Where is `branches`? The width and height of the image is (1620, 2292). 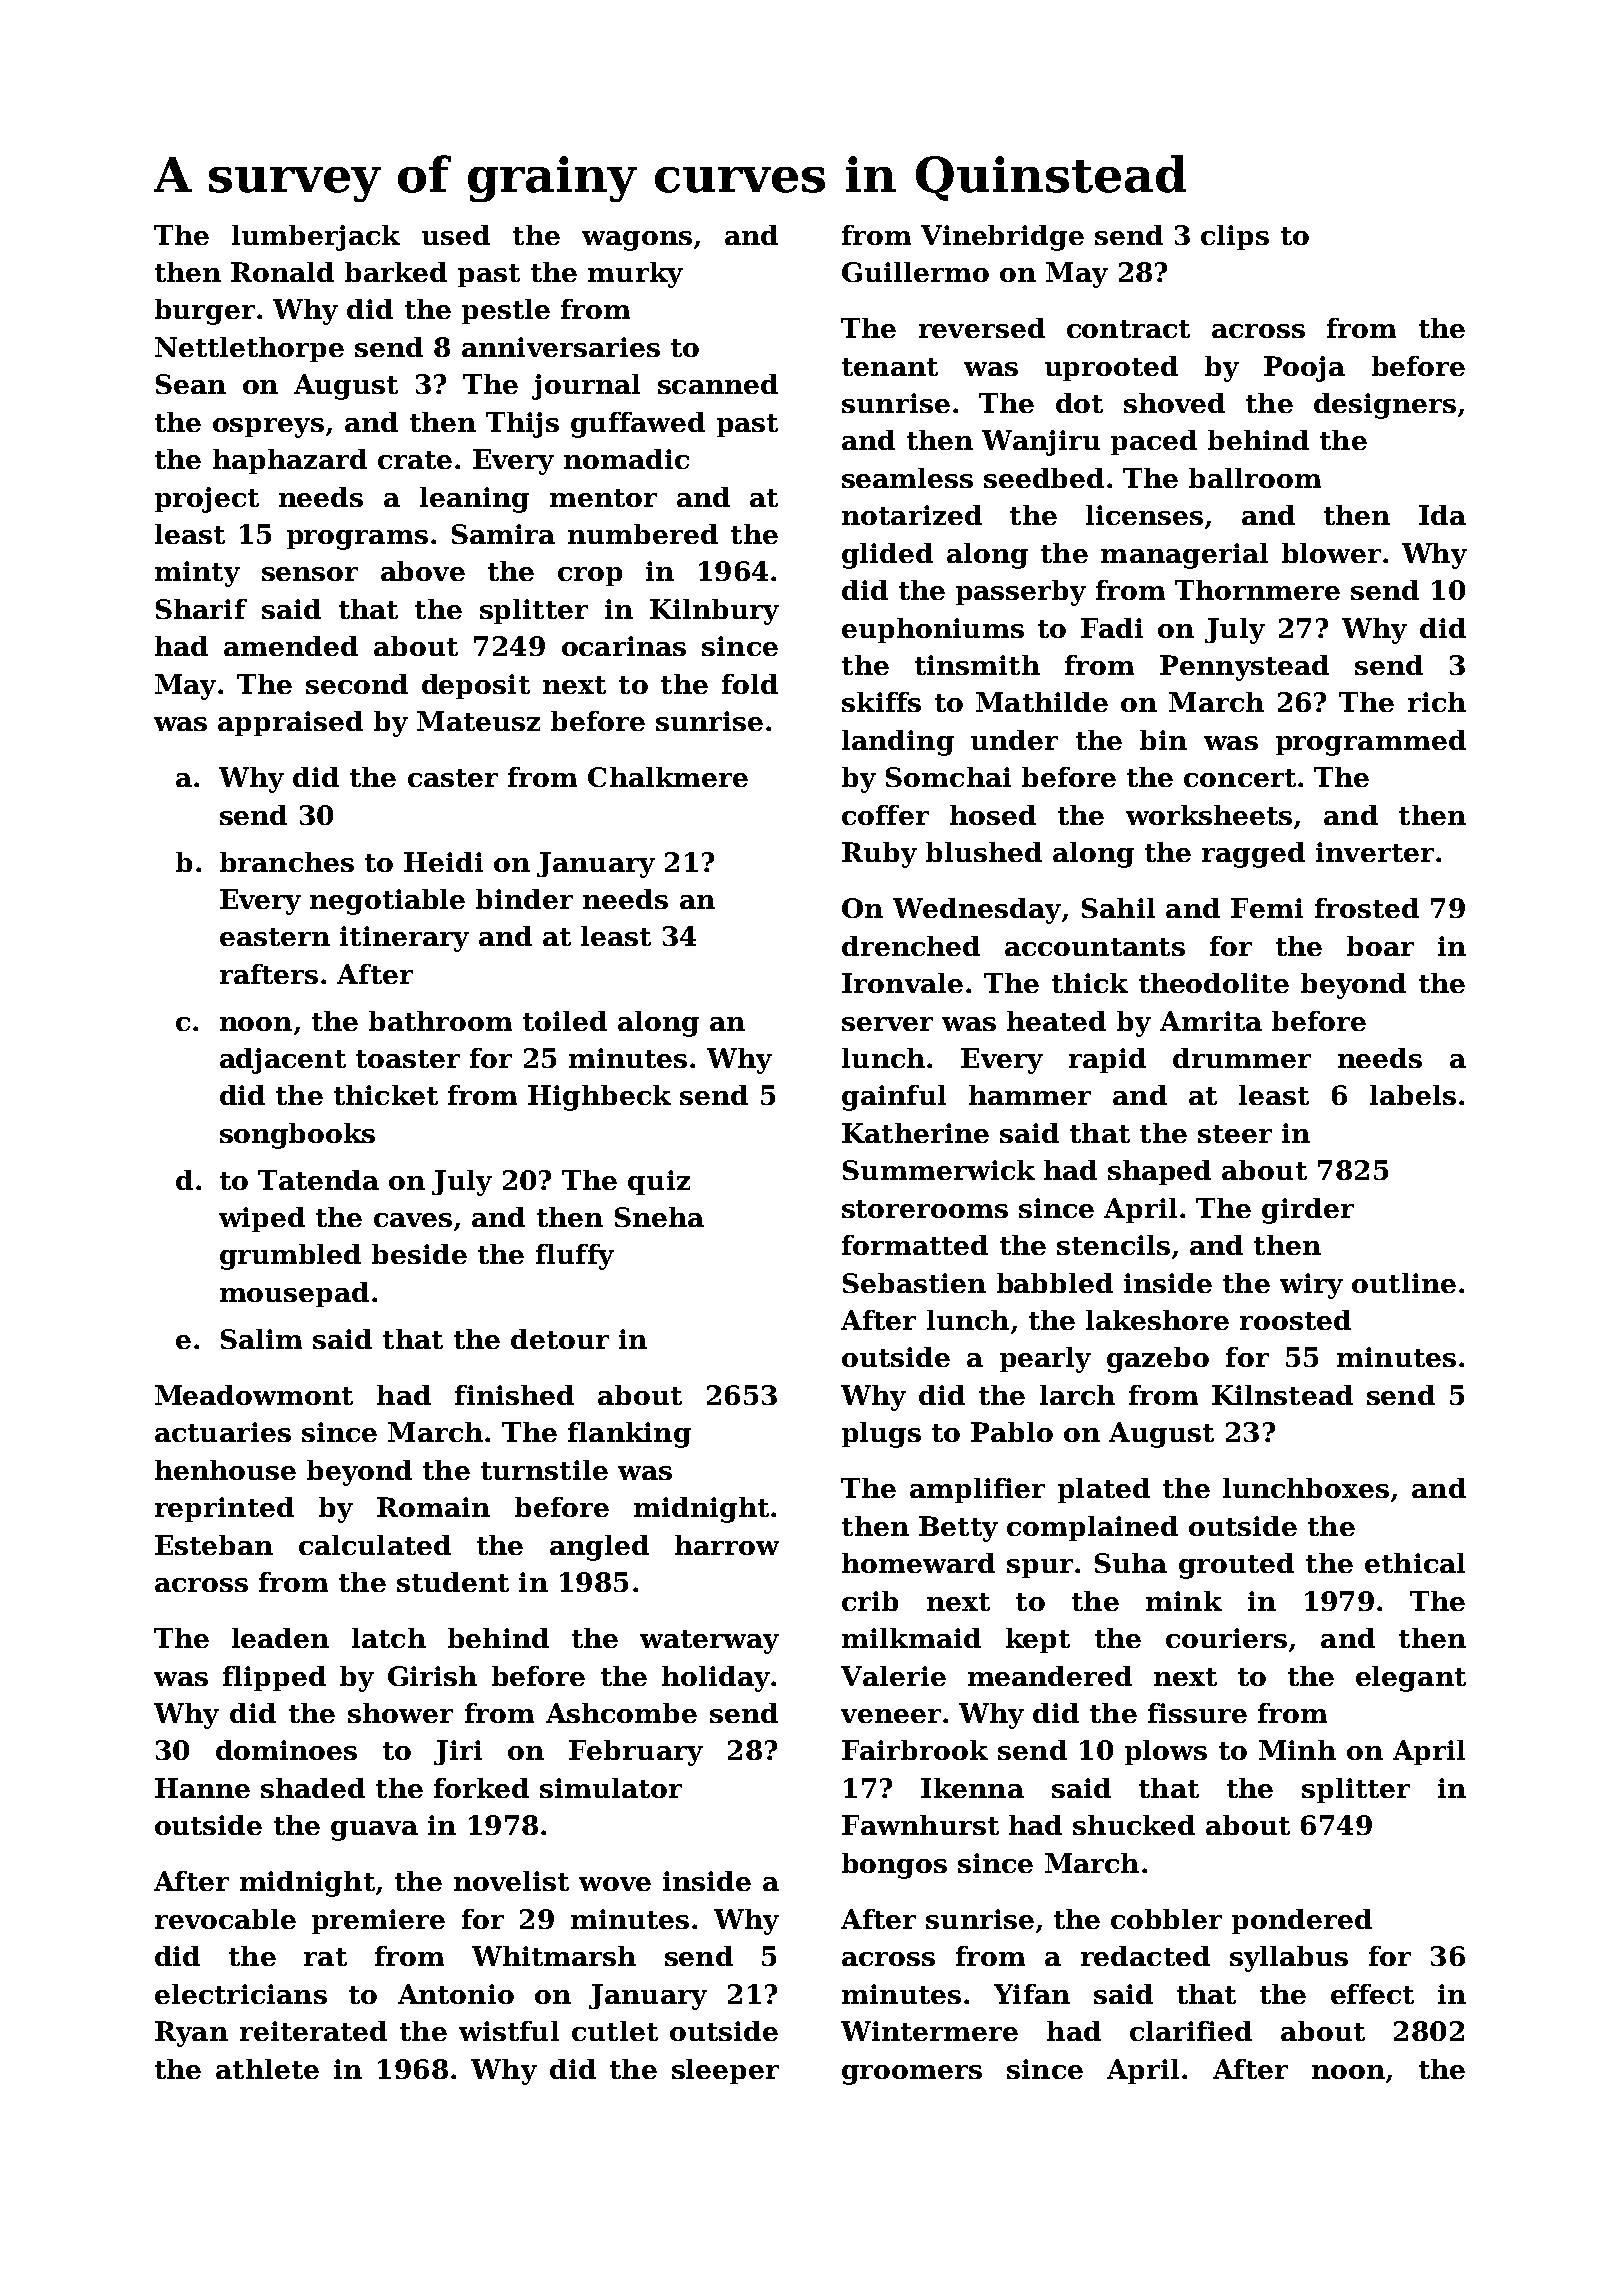 branches is located at coordinates (287, 862).
